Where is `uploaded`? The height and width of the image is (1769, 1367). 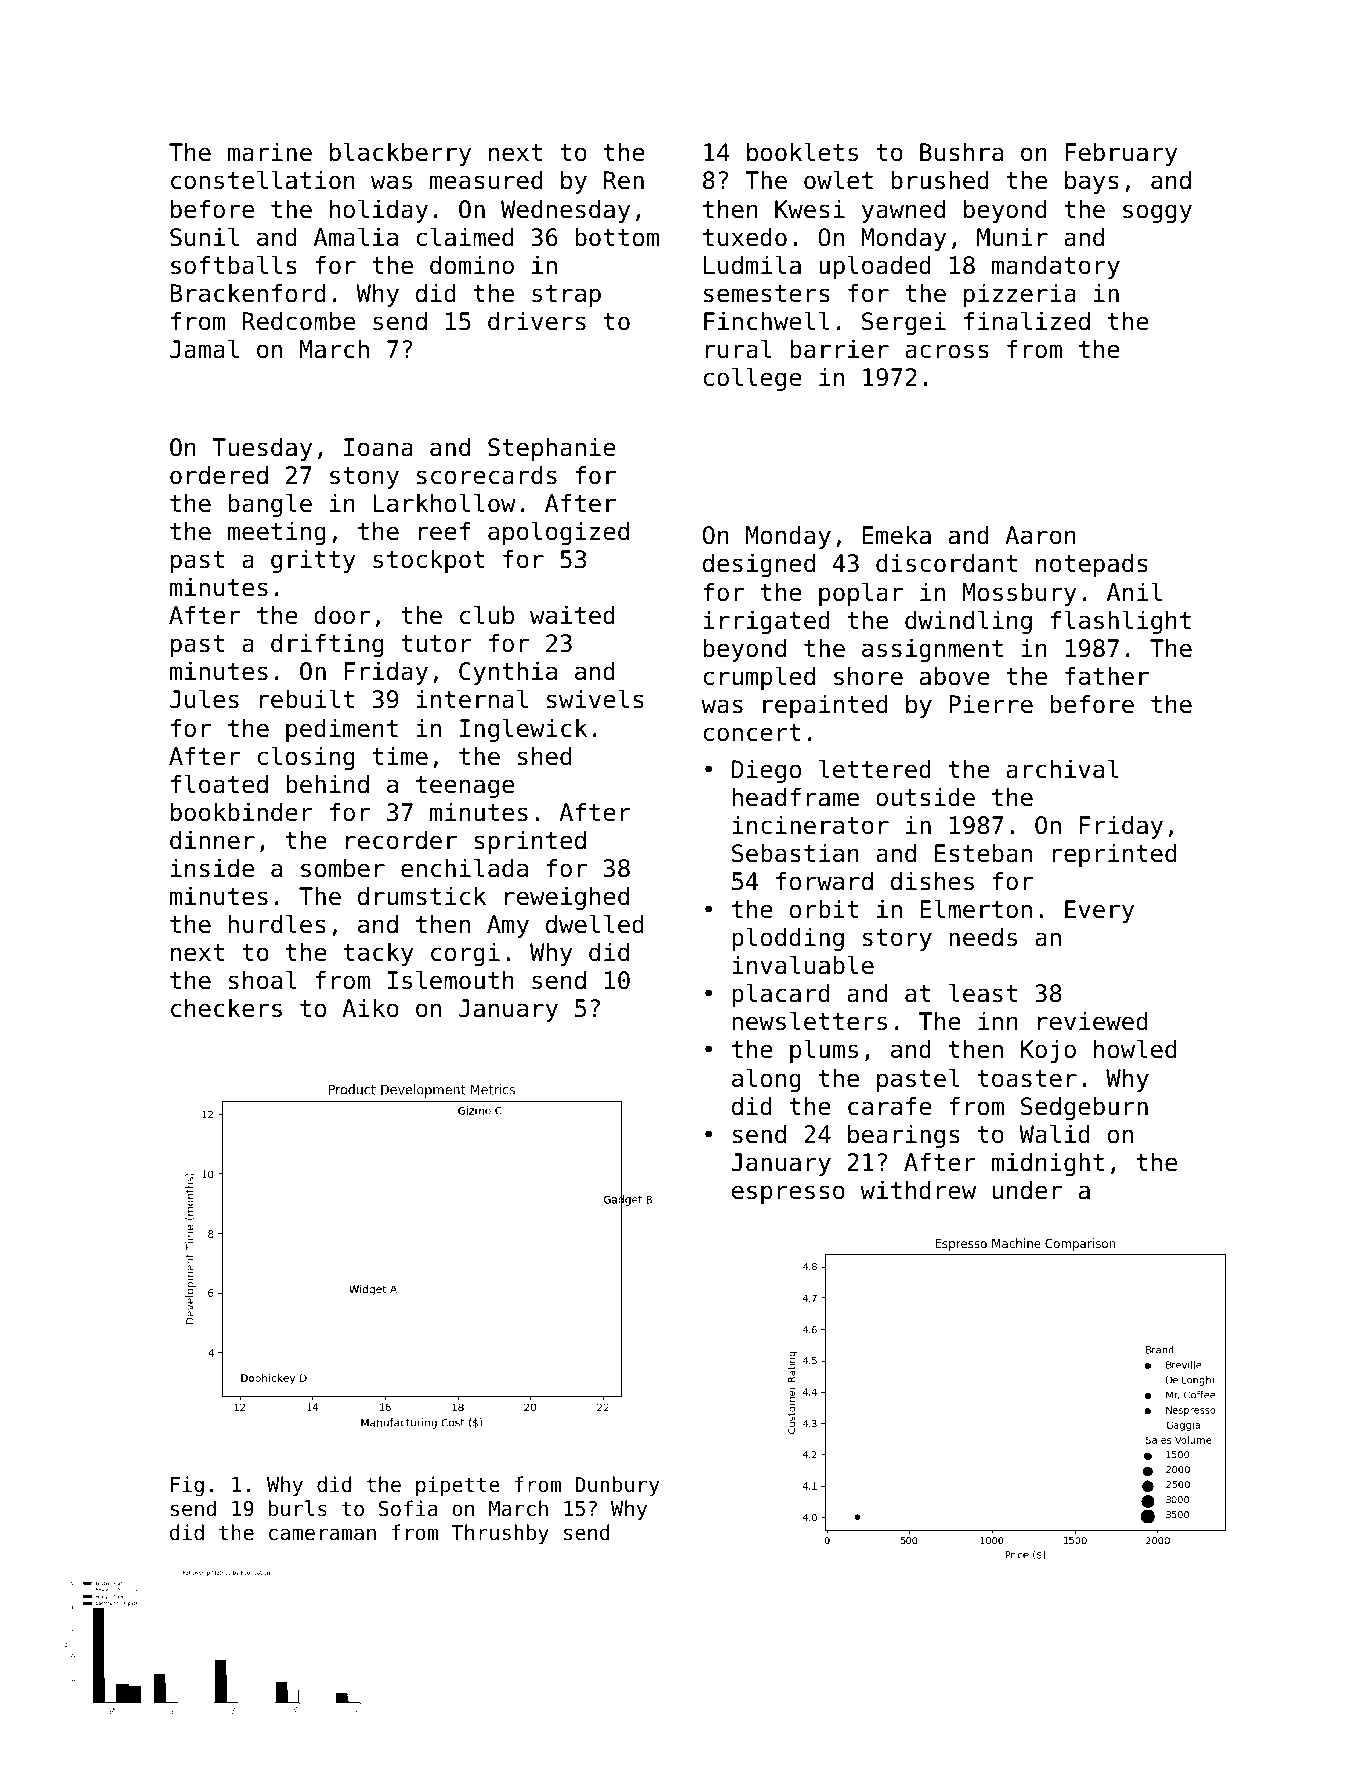
uploaded is located at coordinates (875, 267).
